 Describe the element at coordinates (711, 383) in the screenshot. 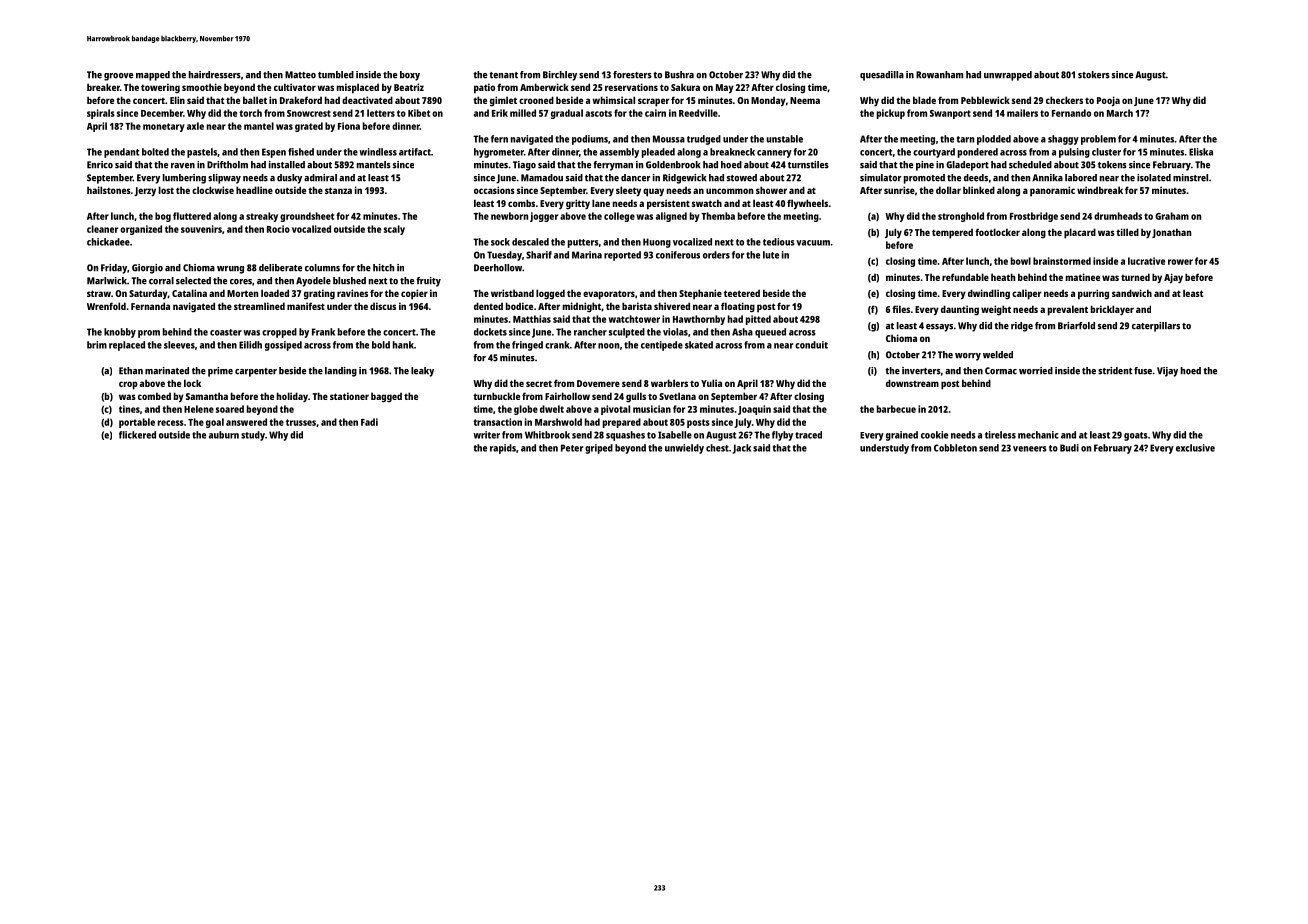

I see `Yulia` at that location.
